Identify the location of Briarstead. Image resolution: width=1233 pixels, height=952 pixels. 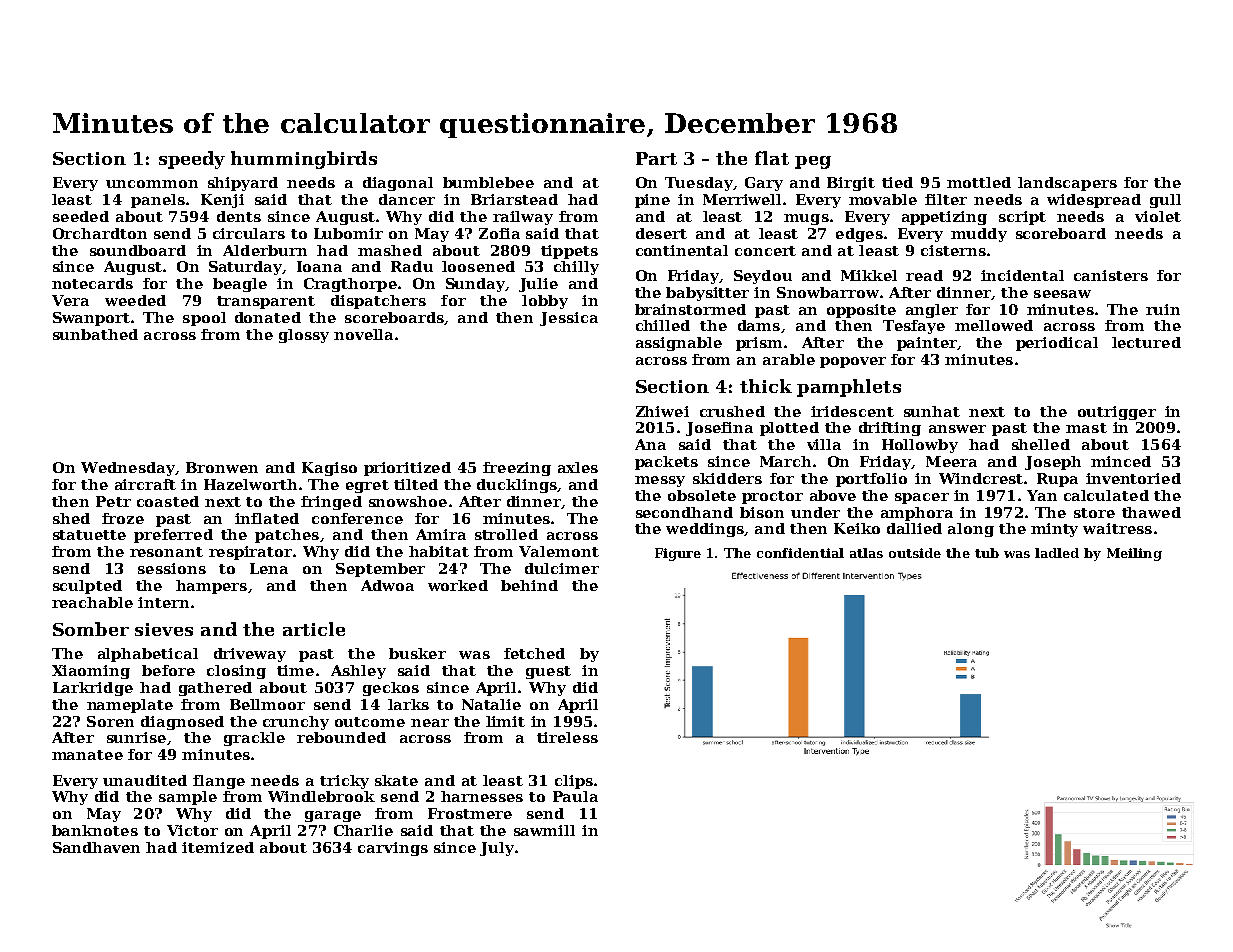
(514, 199).
